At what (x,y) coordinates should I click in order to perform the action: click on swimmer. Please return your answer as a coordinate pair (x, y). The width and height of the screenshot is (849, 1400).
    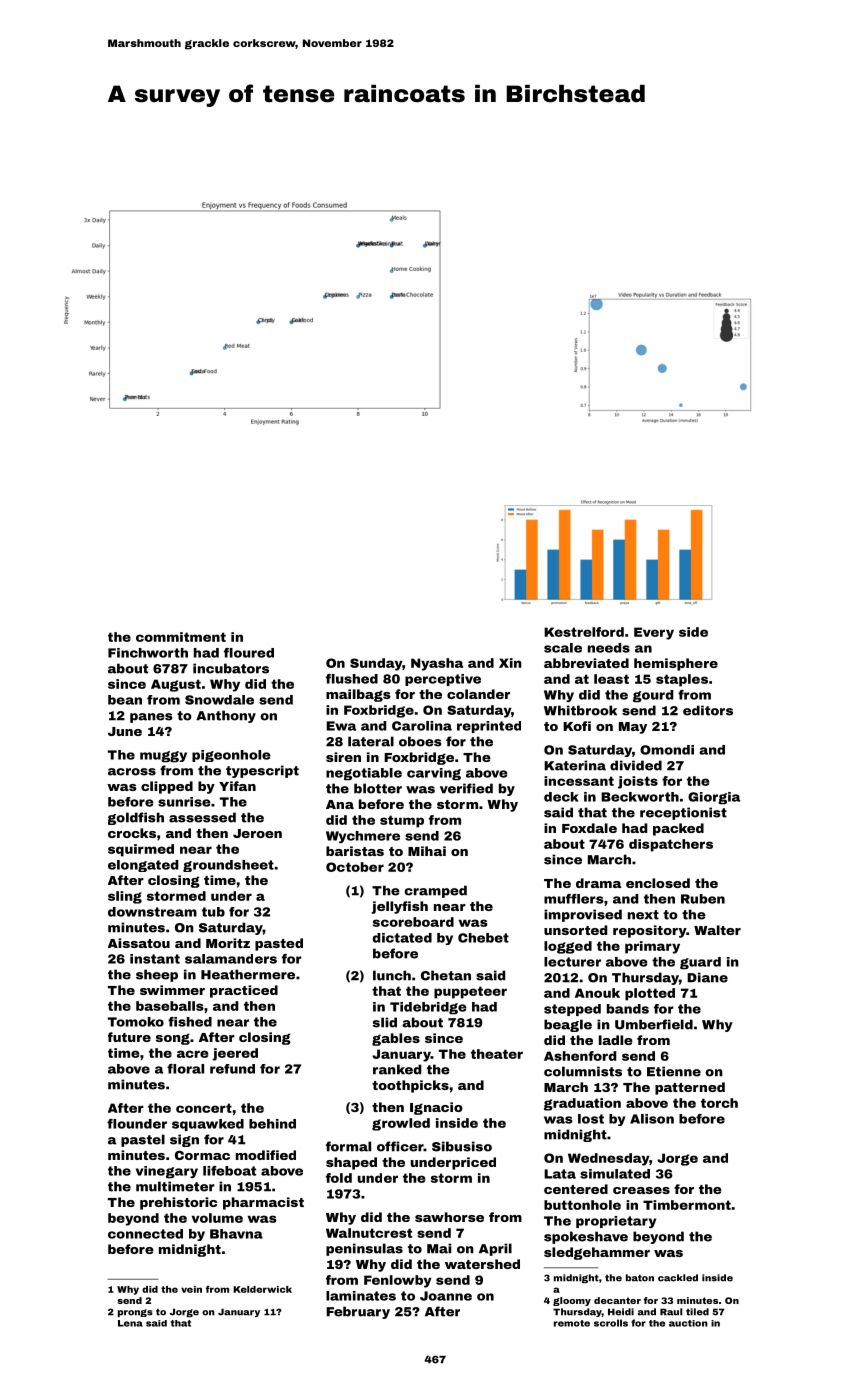
    Looking at the image, I should click on (172, 990).
